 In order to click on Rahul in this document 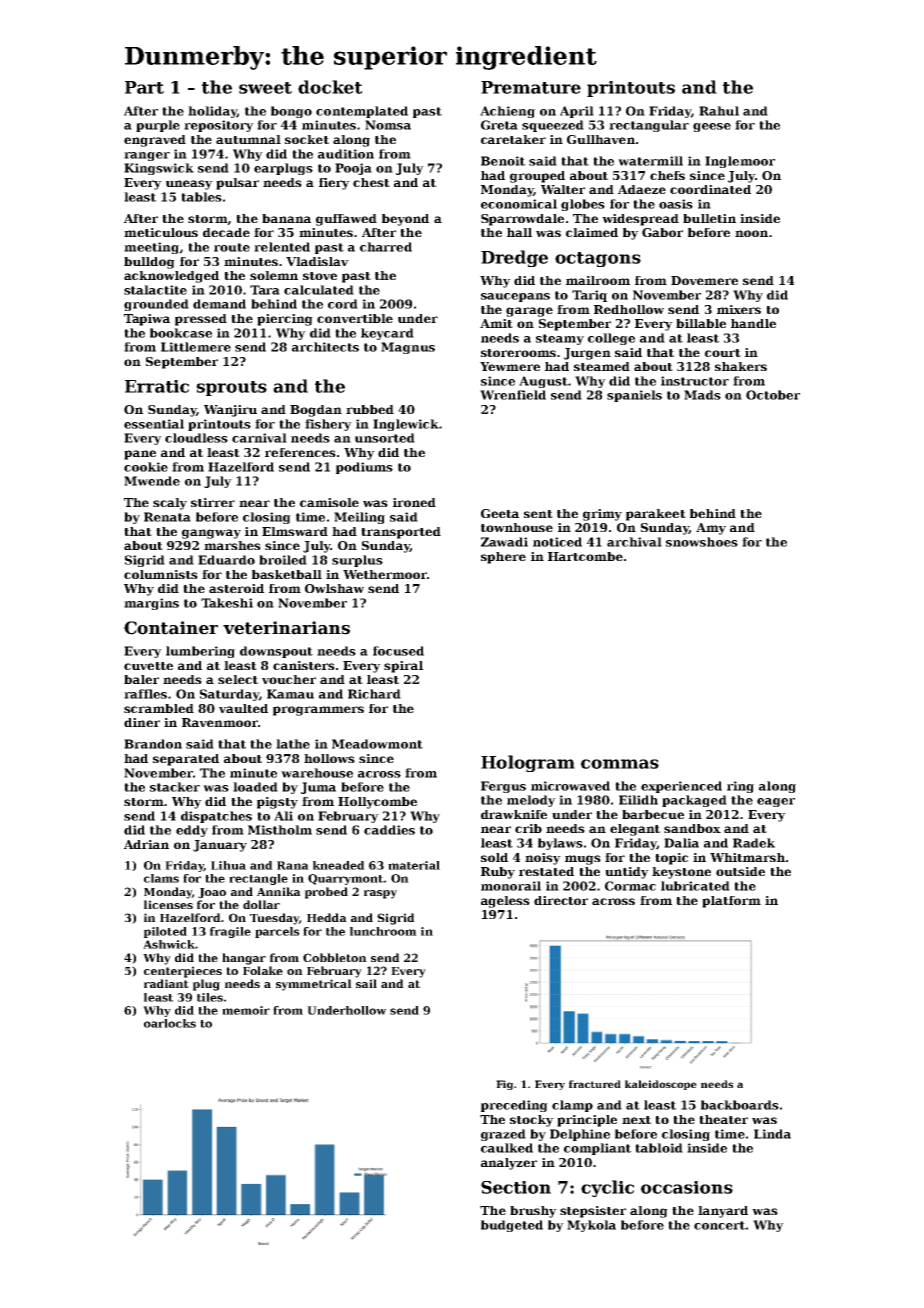, I will do `click(719, 111)`.
